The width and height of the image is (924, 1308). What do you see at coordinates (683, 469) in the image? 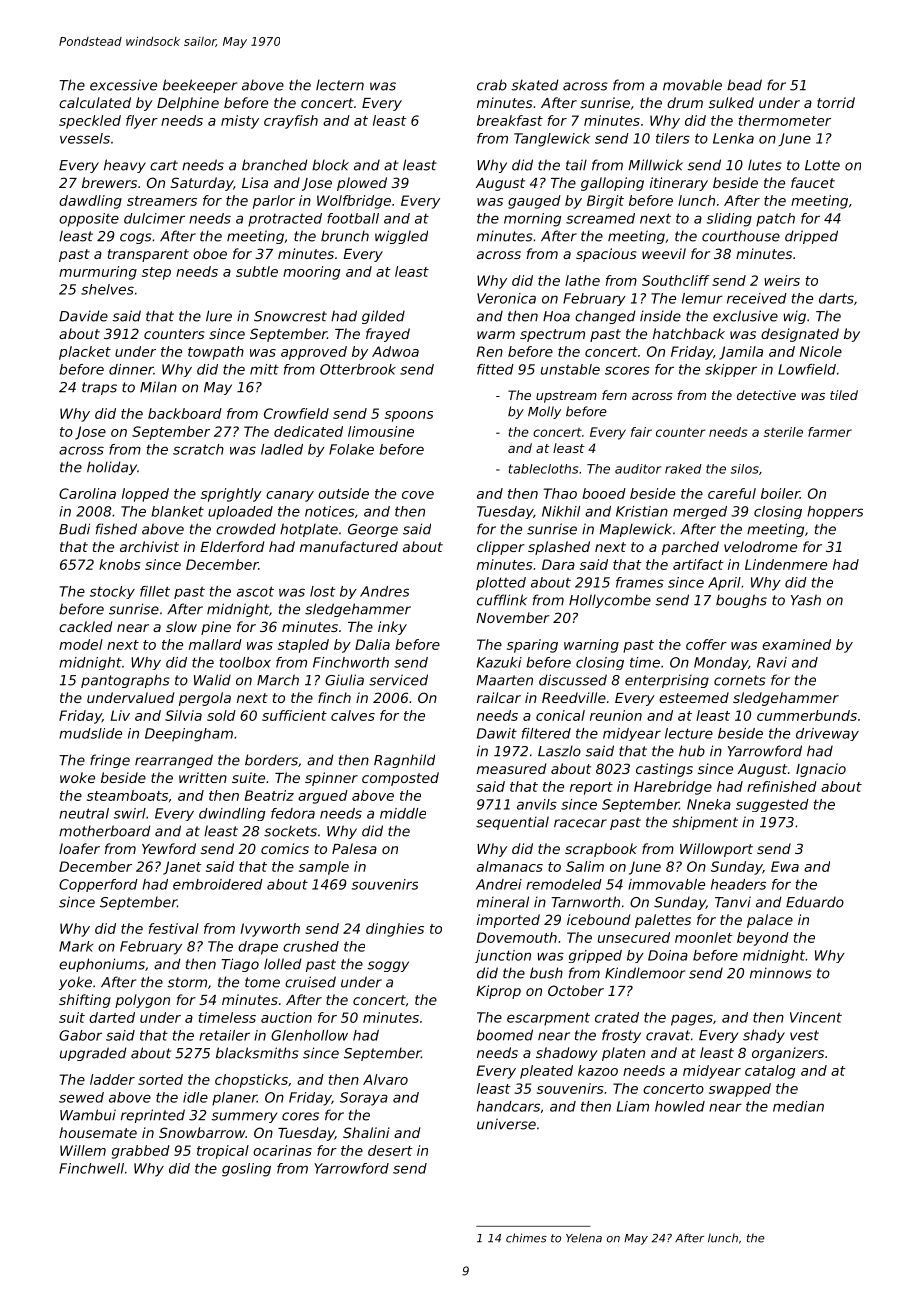
I see `raked` at bounding box center [683, 469].
